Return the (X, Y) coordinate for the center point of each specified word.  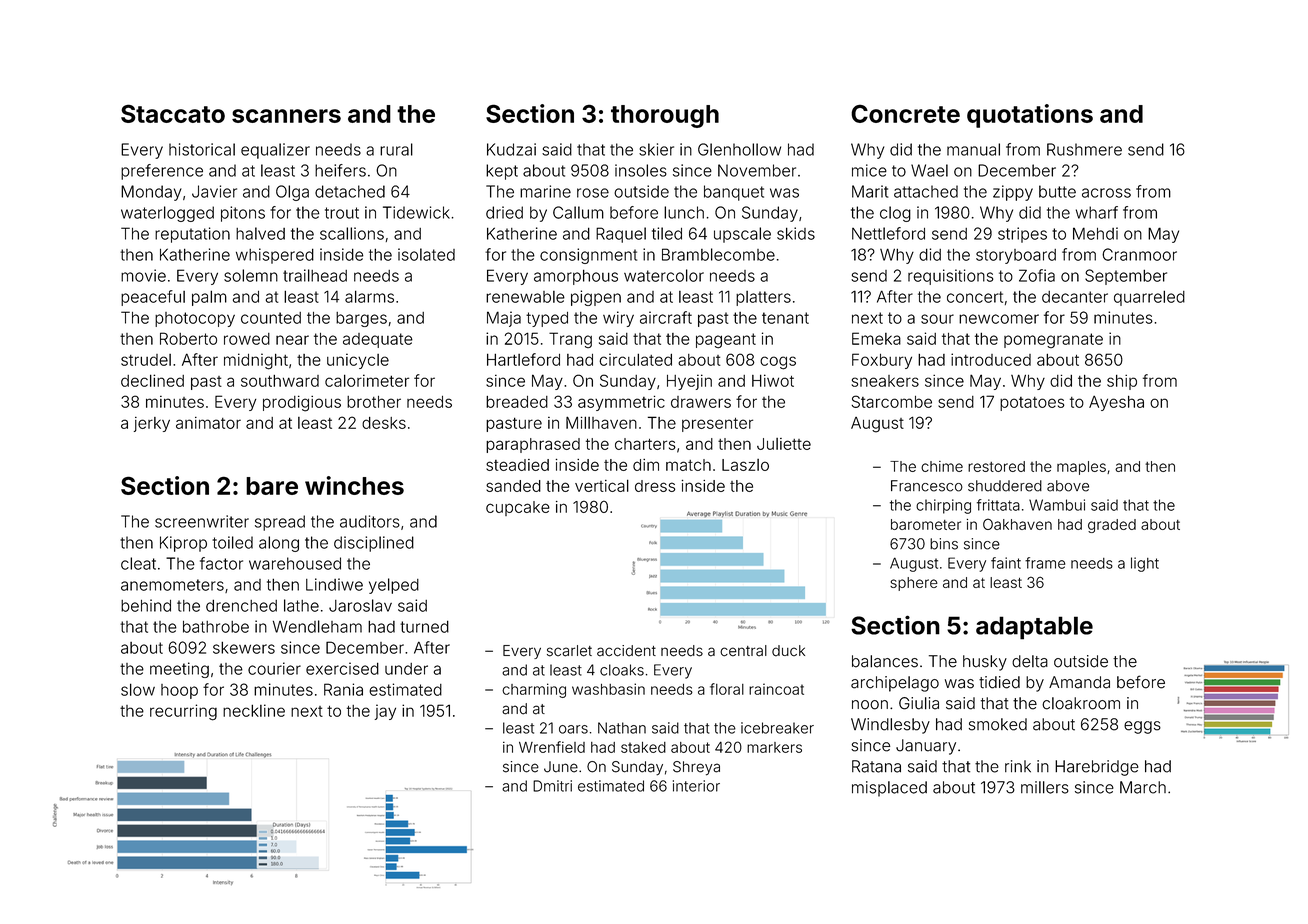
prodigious (302, 403)
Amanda (1079, 682)
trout (342, 213)
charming (534, 690)
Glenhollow (739, 149)
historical (202, 149)
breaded (517, 402)
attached (926, 191)
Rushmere (1084, 149)
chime (942, 466)
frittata (998, 505)
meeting (179, 670)
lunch (684, 212)
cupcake (518, 508)
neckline (254, 710)
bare (272, 486)
